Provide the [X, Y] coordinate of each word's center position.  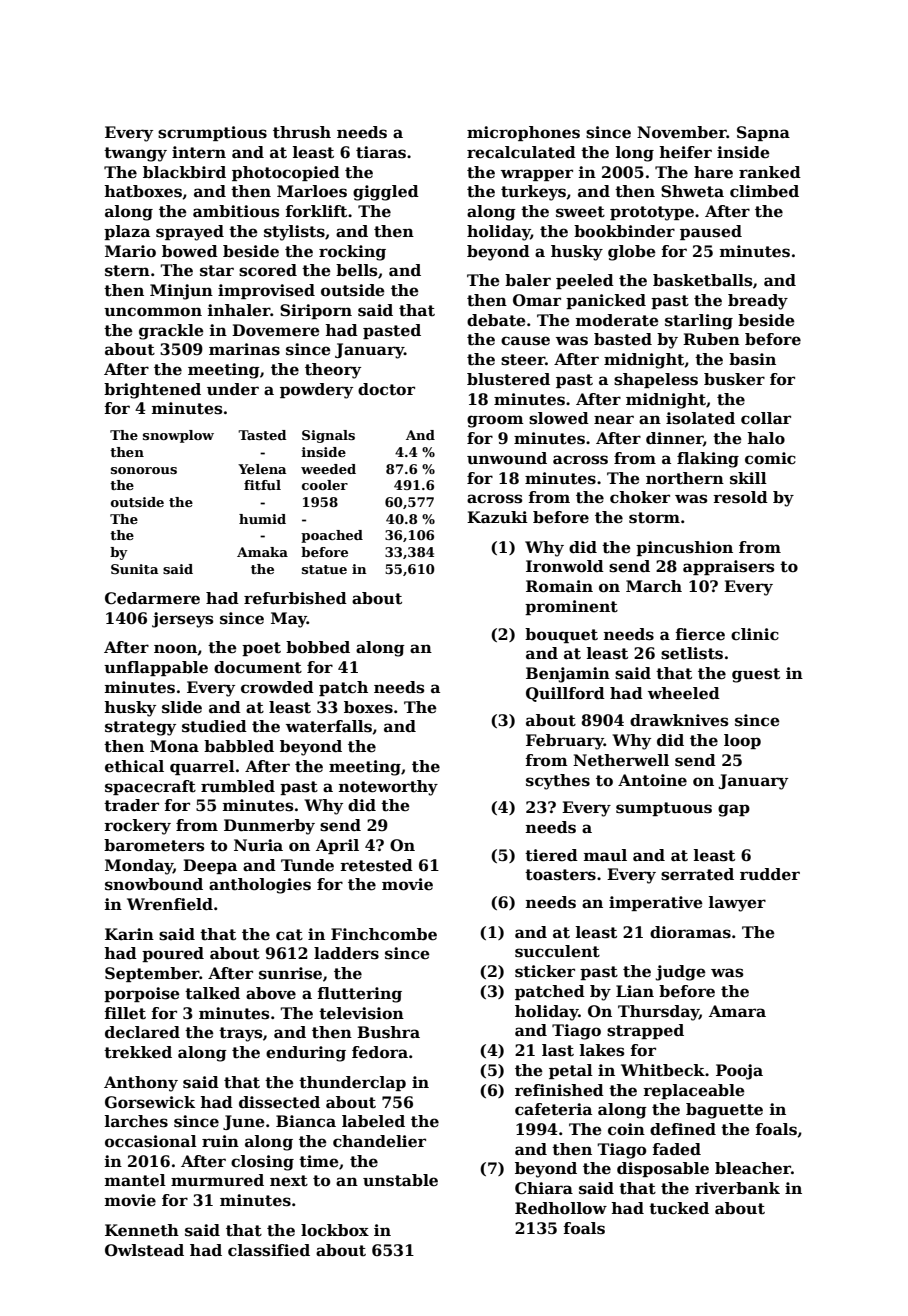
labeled [373, 1121]
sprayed [190, 233]
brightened [152, 391]
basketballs [702, 280]
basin [752, 359]
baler [528, 280]
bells [356, 270]
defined [683, 1129]
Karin [129, 934]
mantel [135, 1180]
